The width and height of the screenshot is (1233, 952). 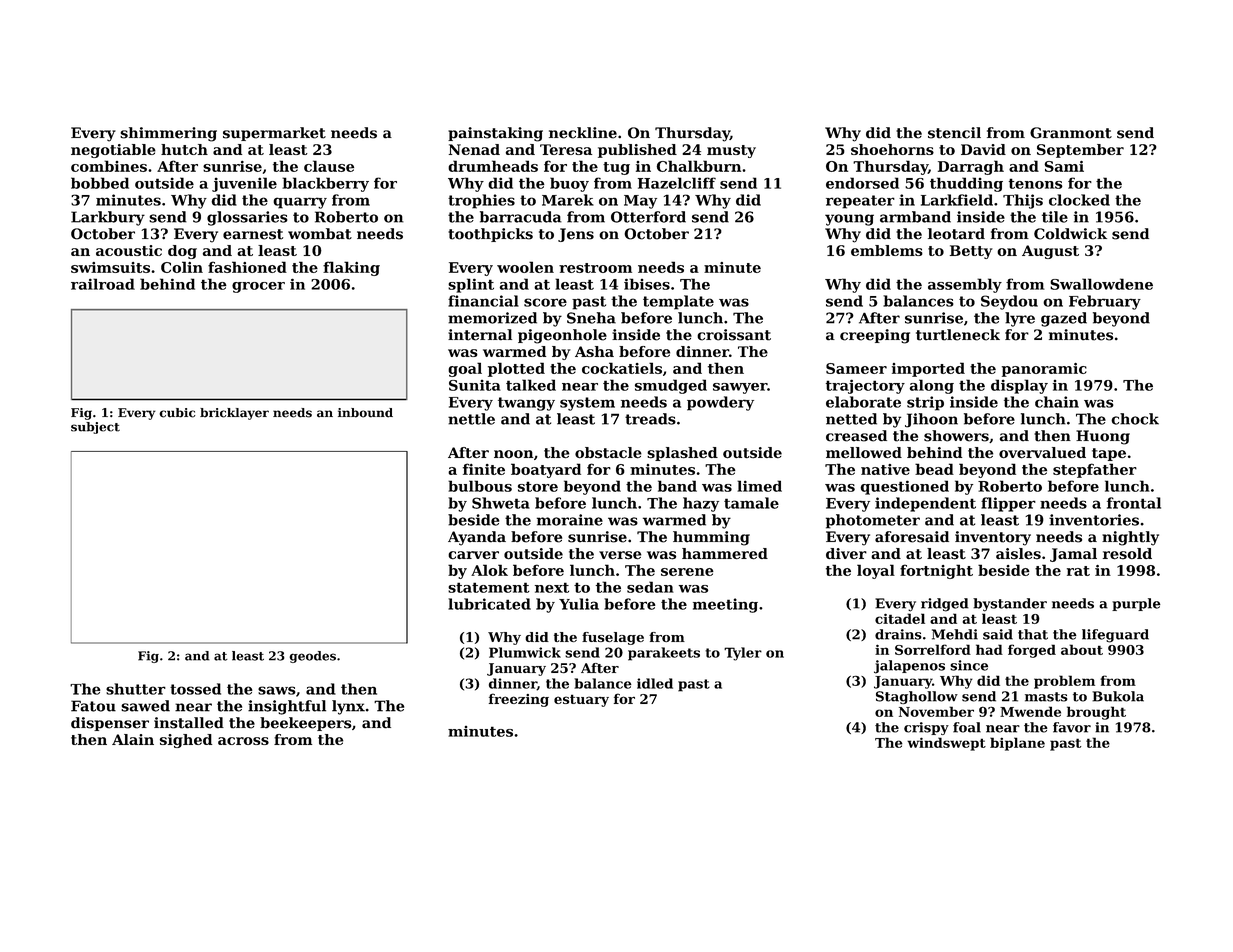 What do you see at coordinates (95, 428) in the screenshot?
I see `subject` at bounding box center [95, 428].
